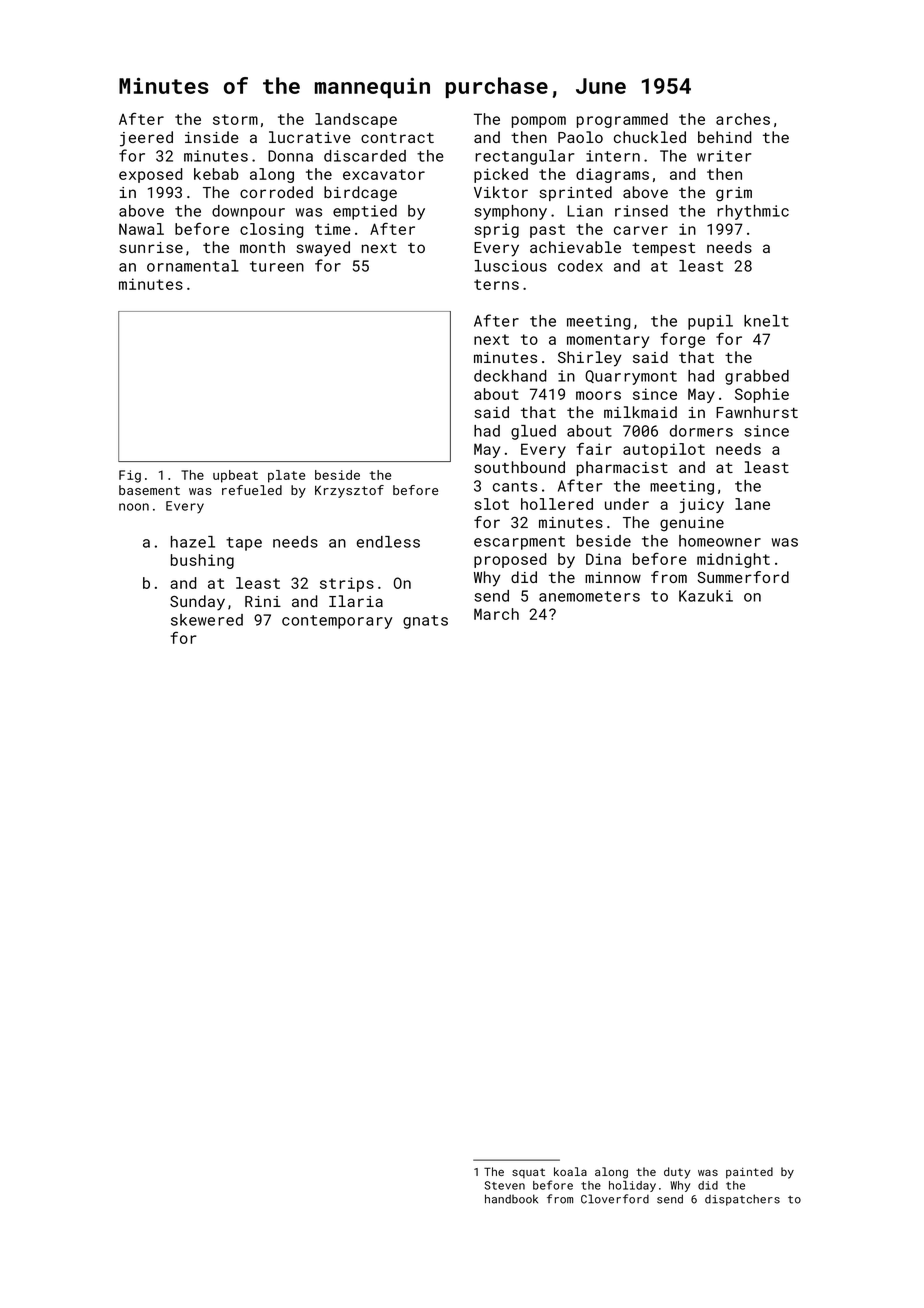 This screenshot has height=1308, width=924. What do you see at coordinates (640, 412) in the screenshot?
I see `milkmaid` at bounding box center [640, 412].
